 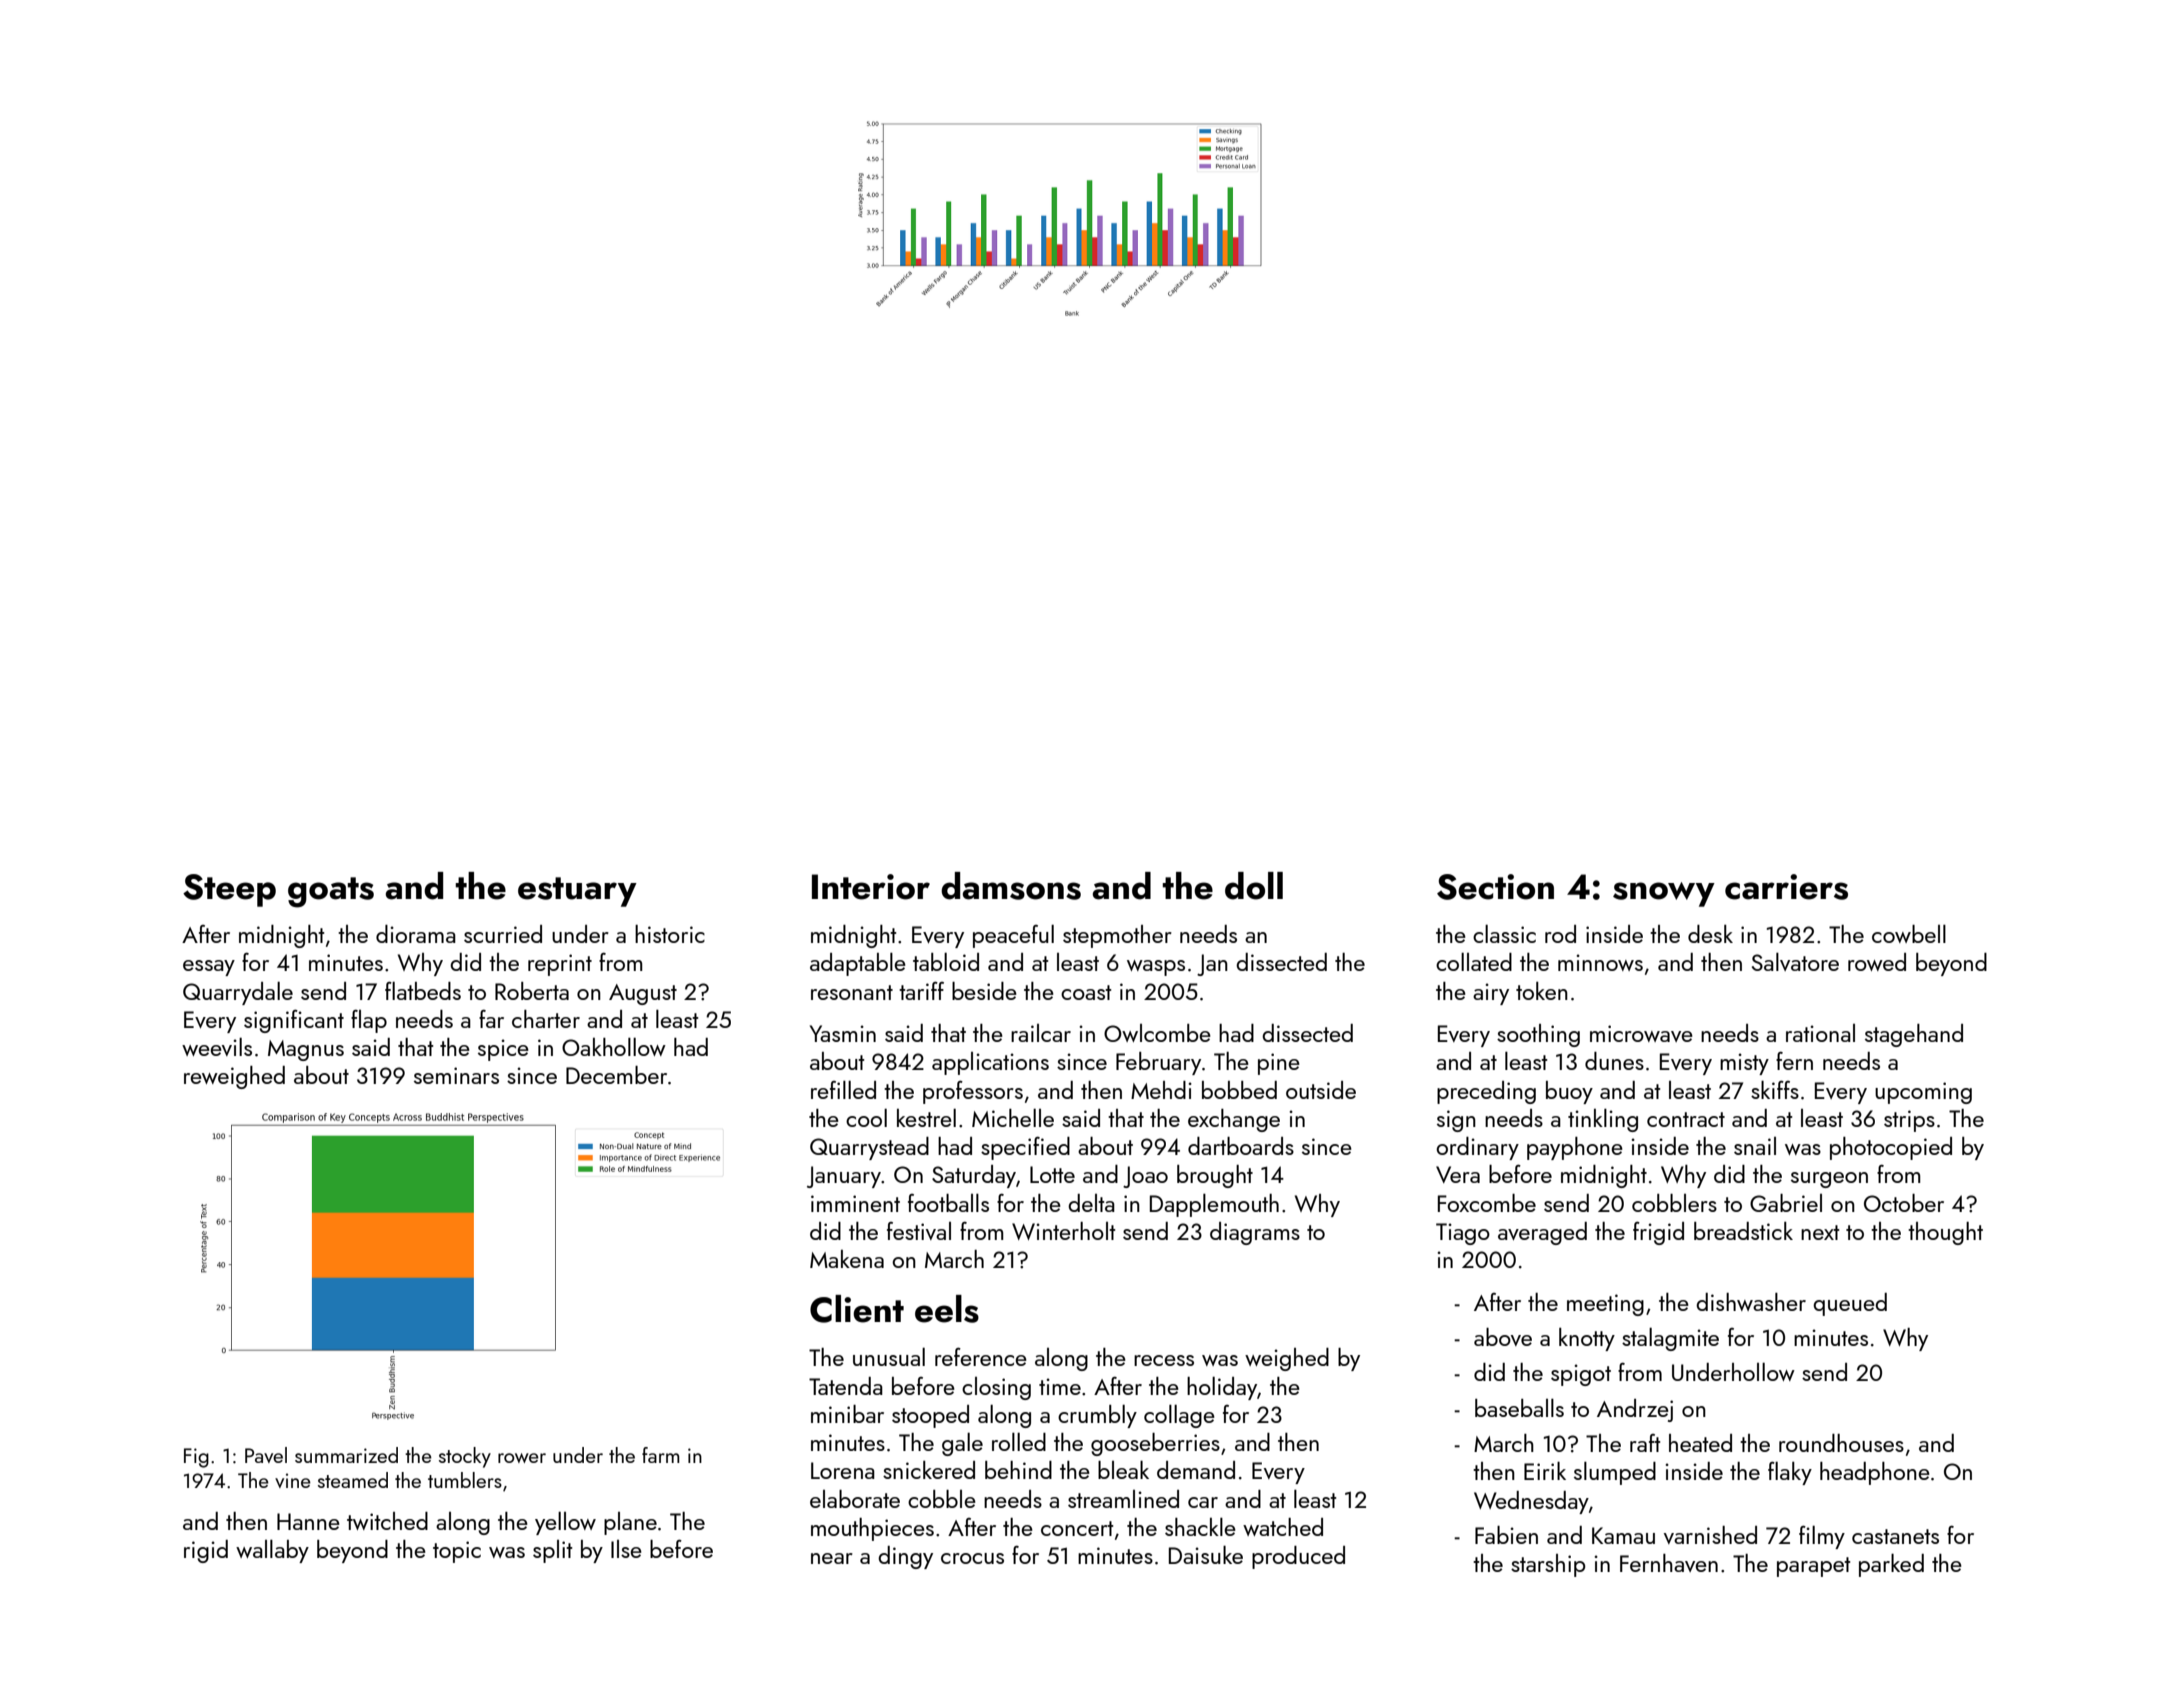 What do you see at coordinates (272, 1551) in the screenshot?
I see `wallaby` at bounding box center [272, 1551].
